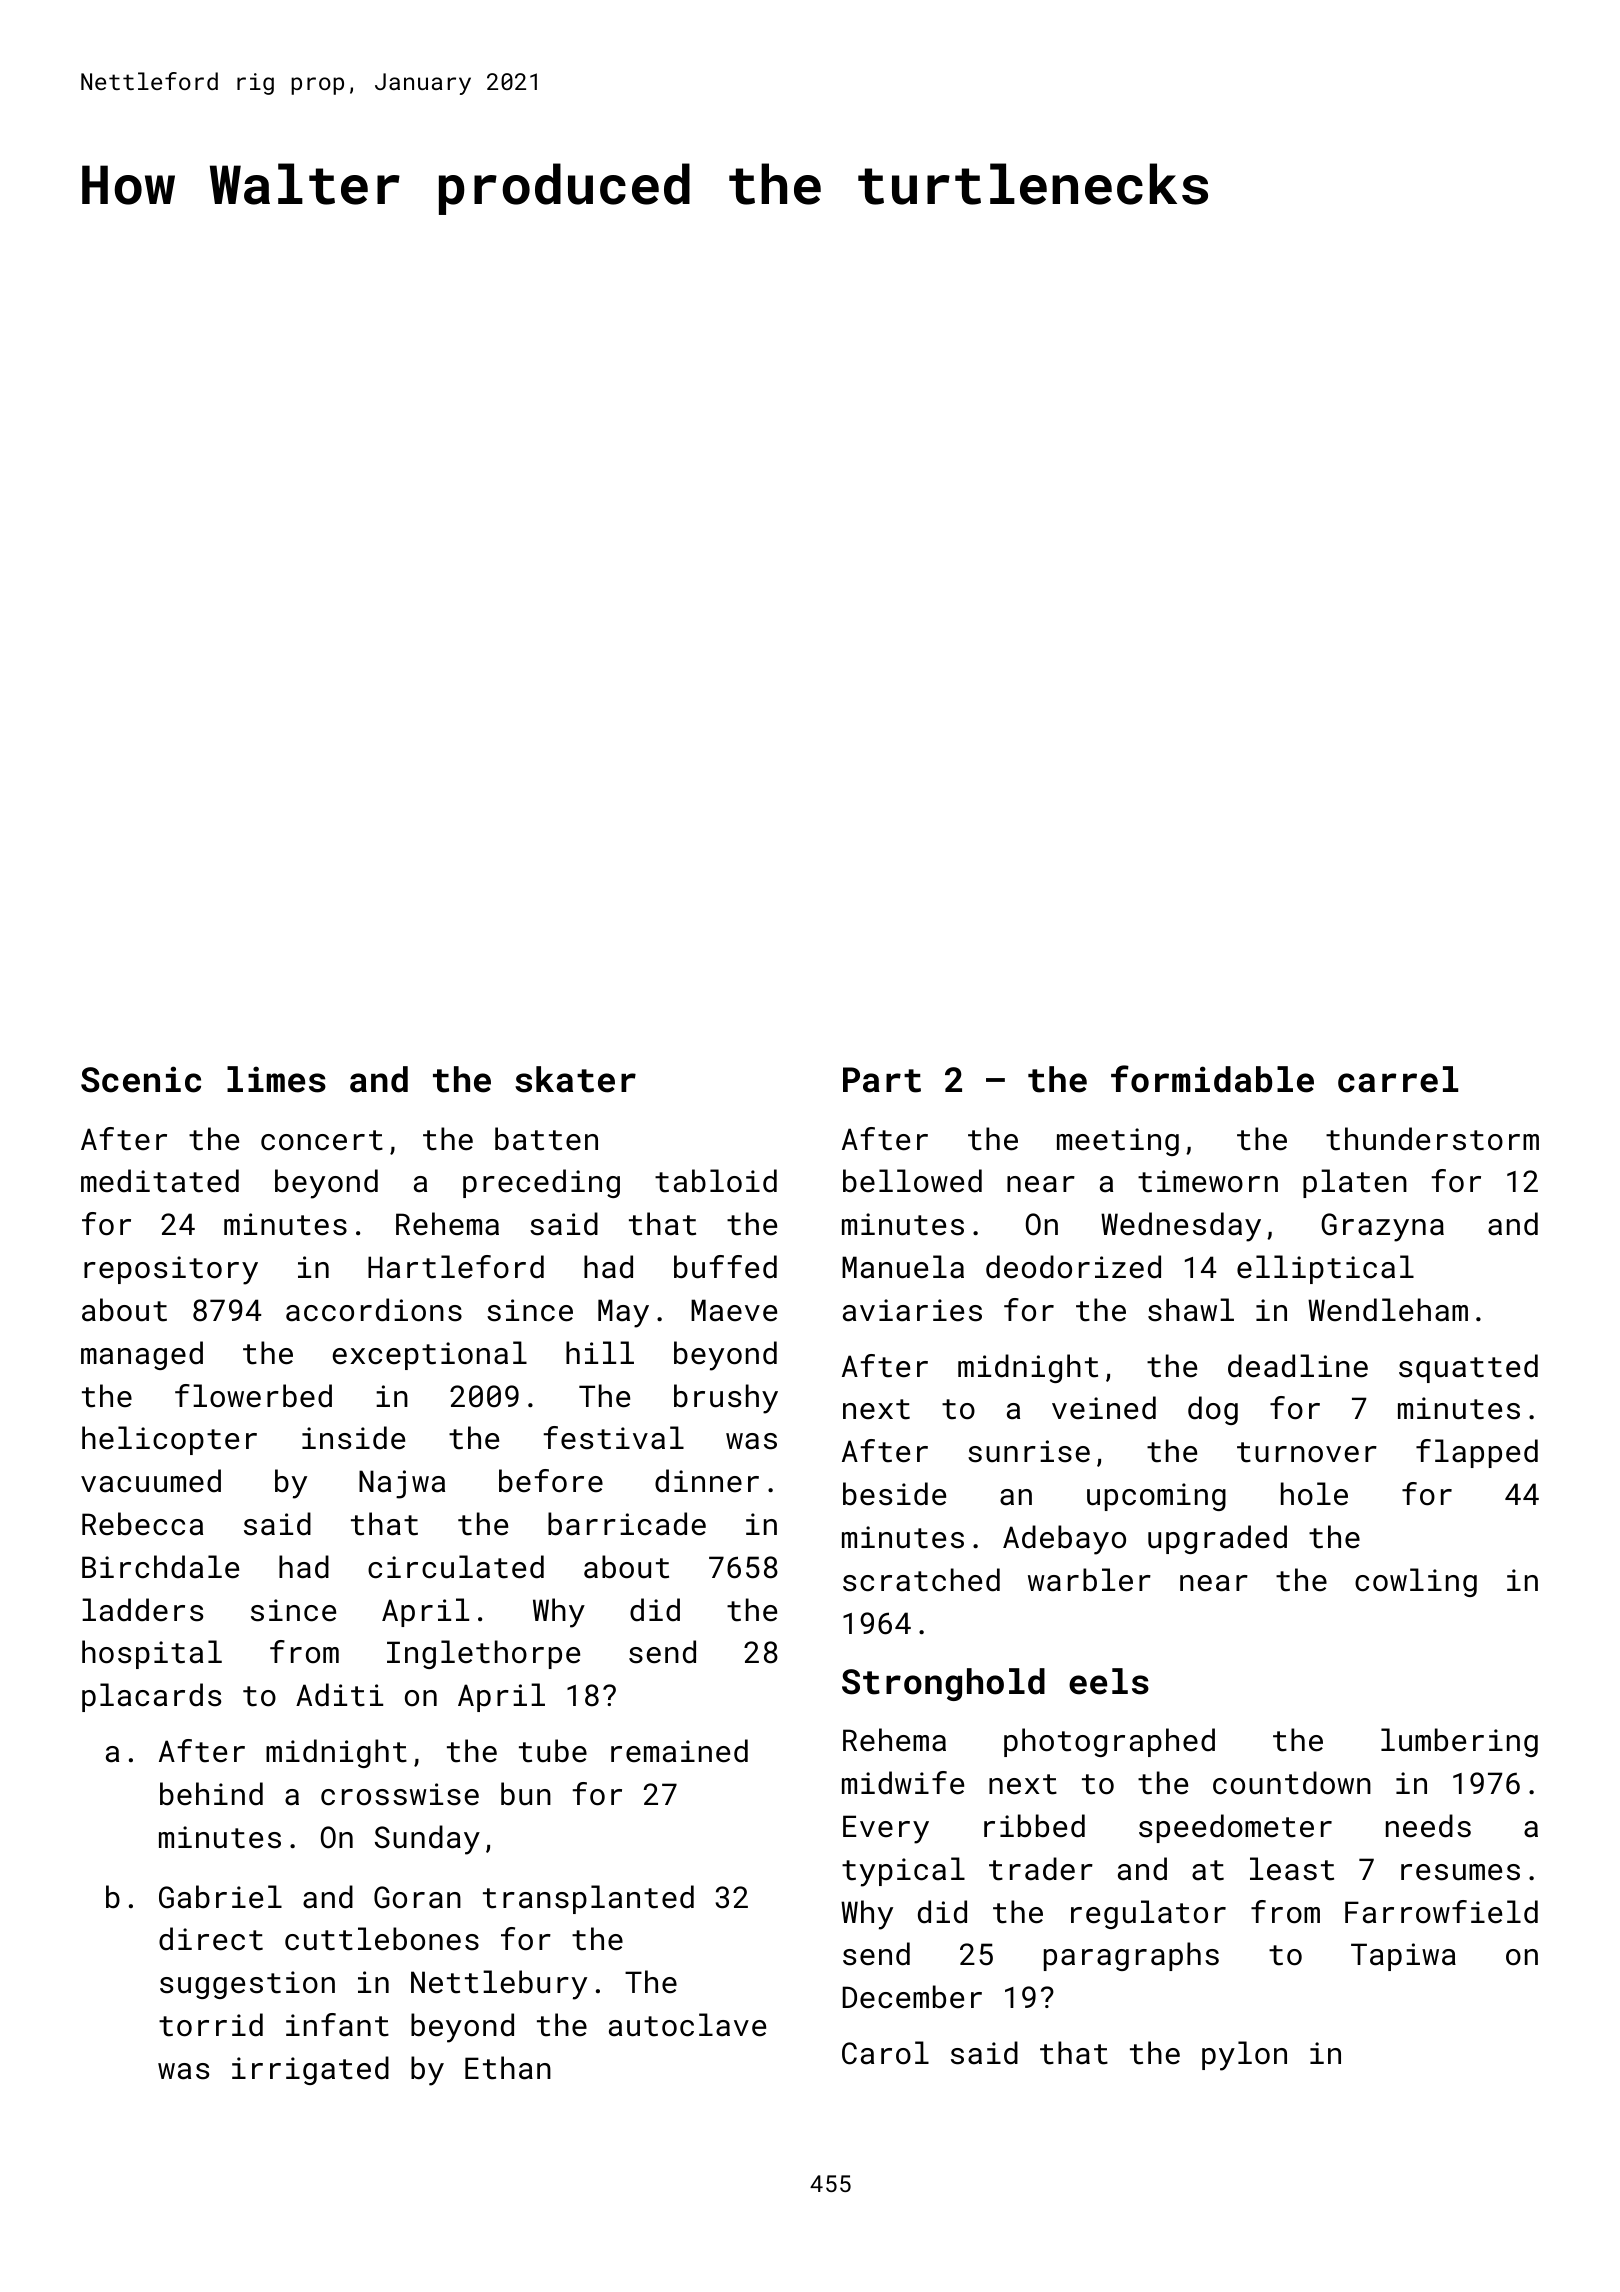 The width and height of the screenshot is (1620, 2292). What do you see at coordinates (885, 2053) in the screenshot?
I see `Carol` at bounding box center [885, 2053].
